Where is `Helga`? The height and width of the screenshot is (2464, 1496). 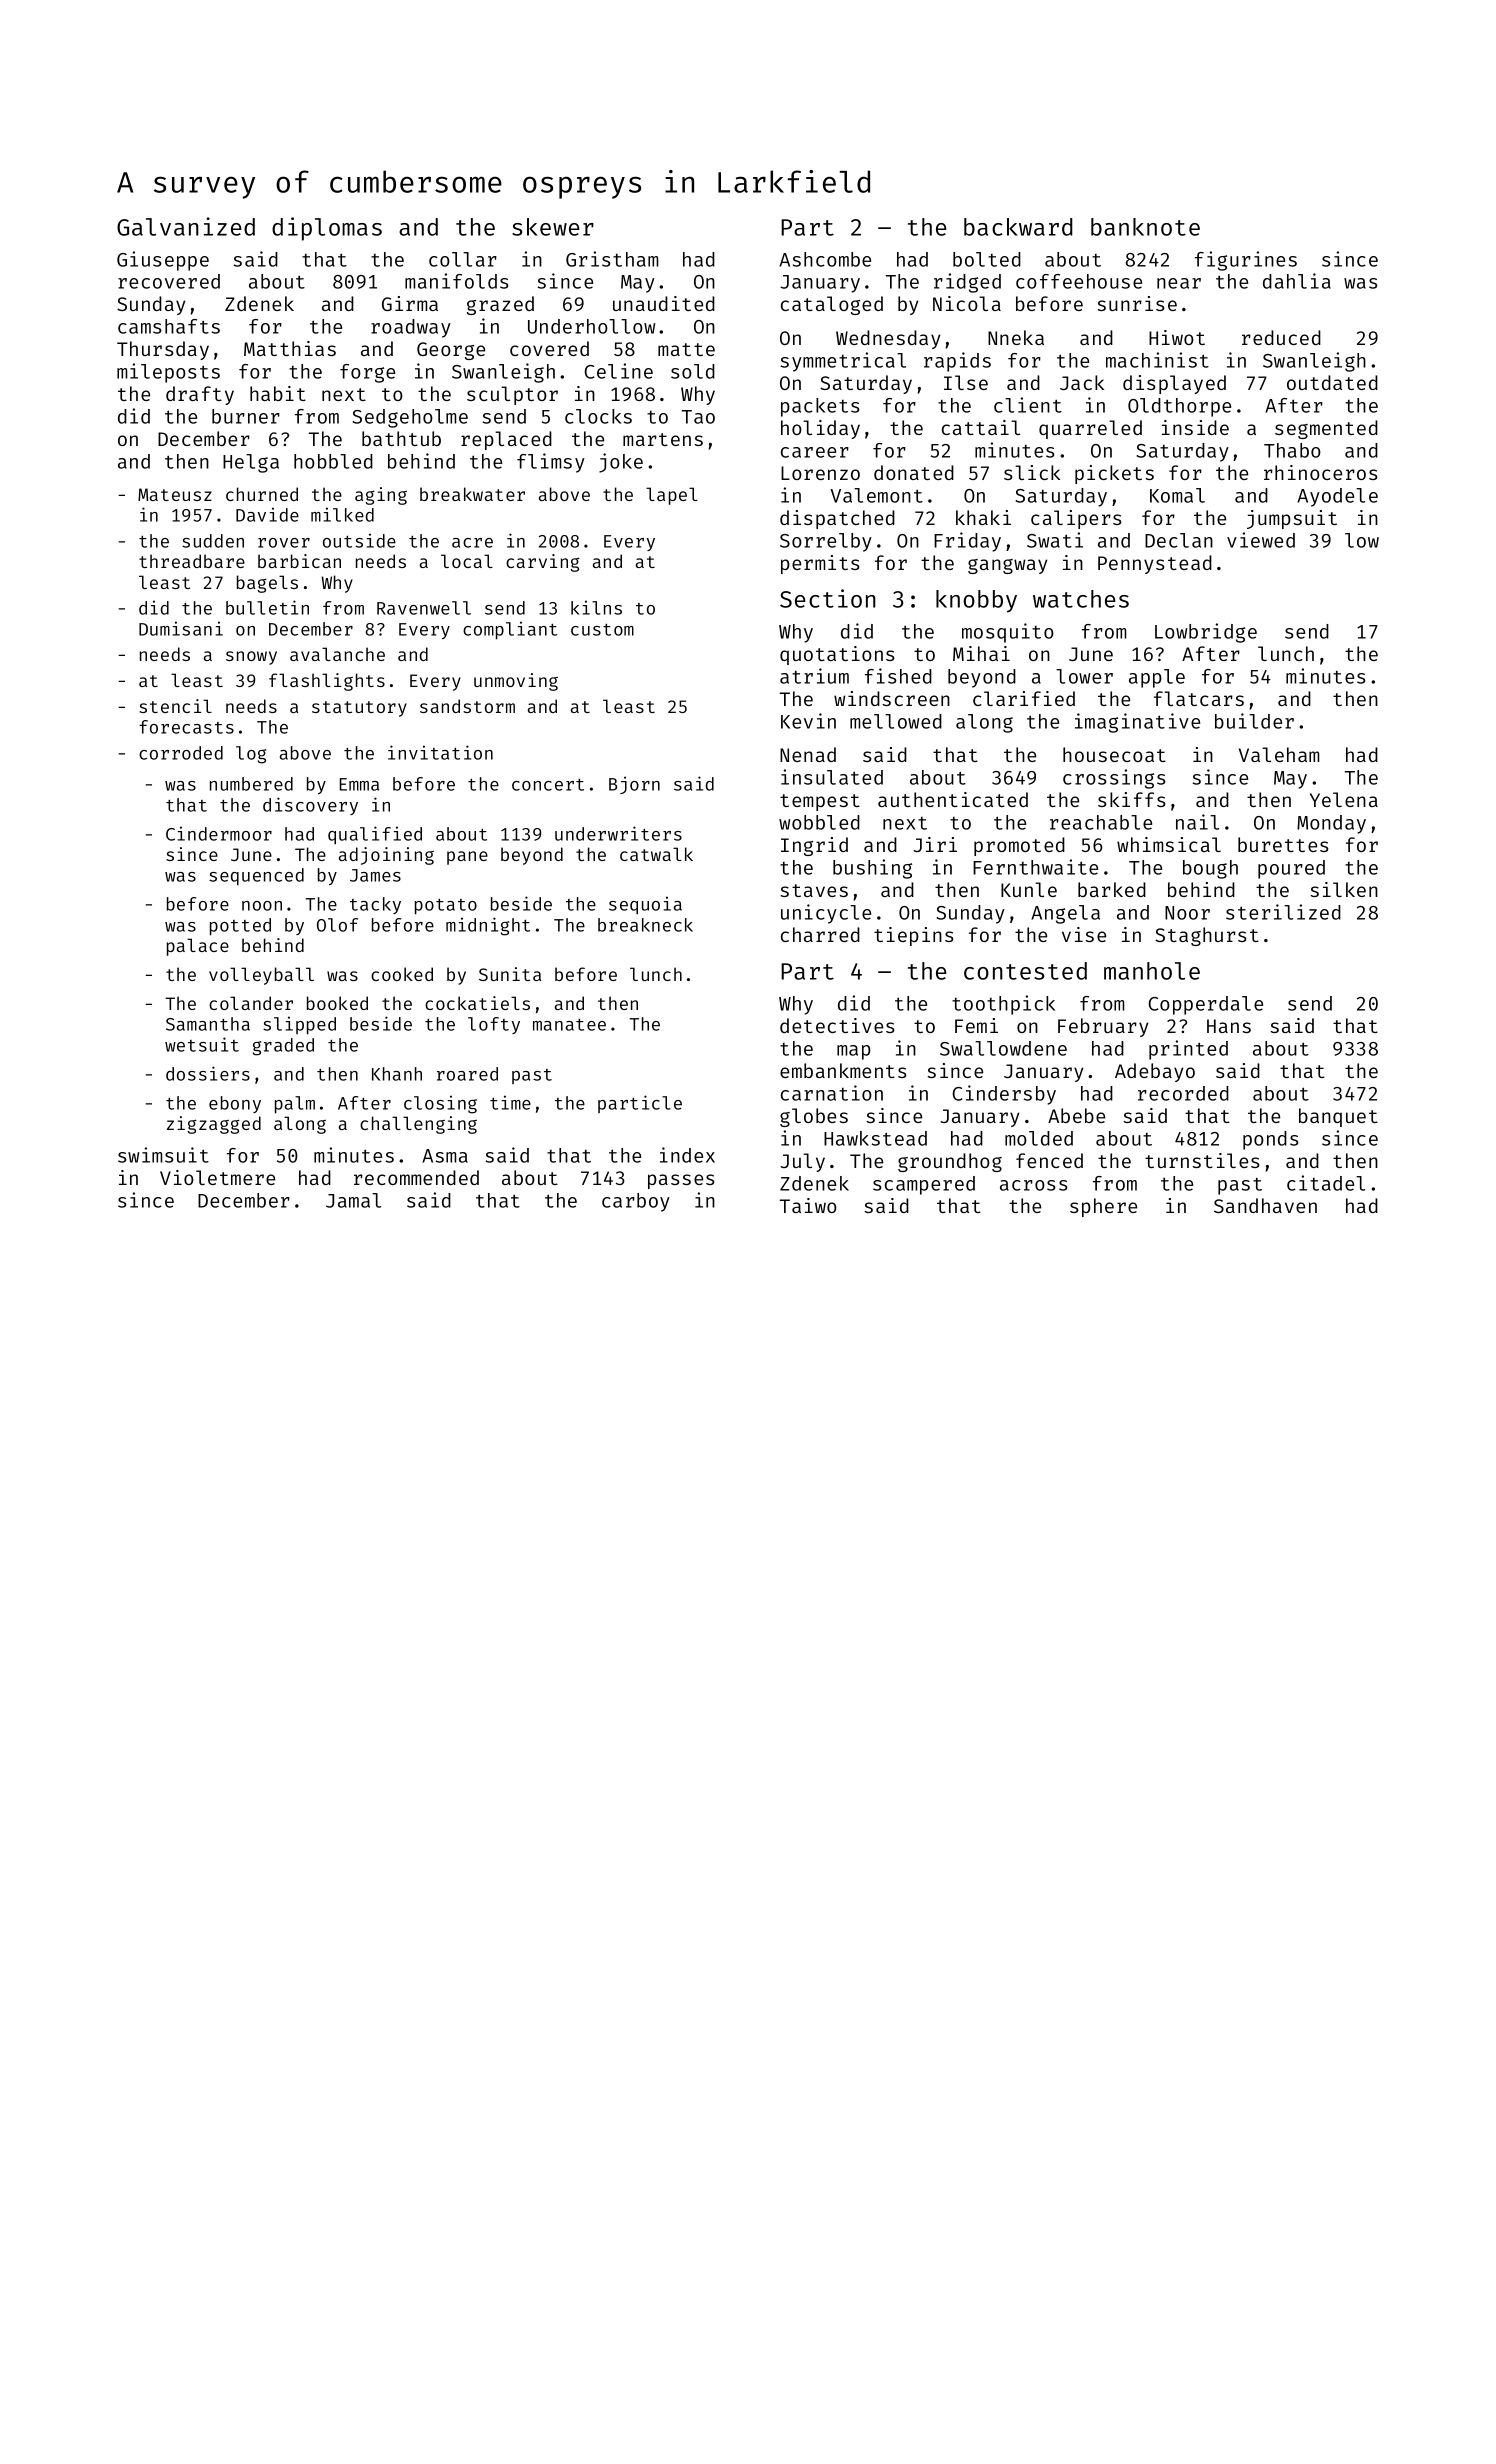 Helga is located at coordinates (251, 463).
